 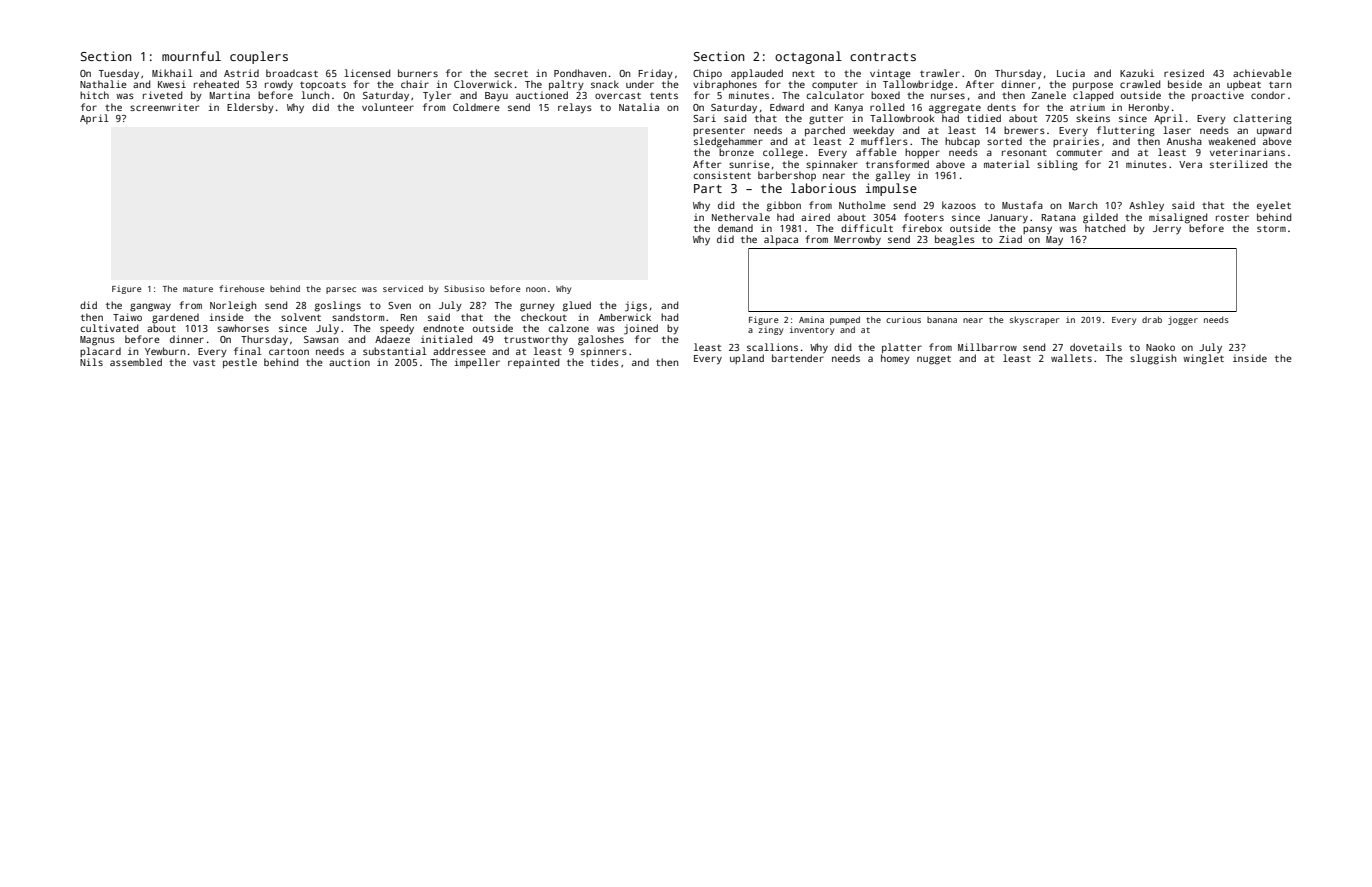 What do you see at coordinates (1057, 165) in the document?
I see `sibling` at bounding box center [1057, 165].
